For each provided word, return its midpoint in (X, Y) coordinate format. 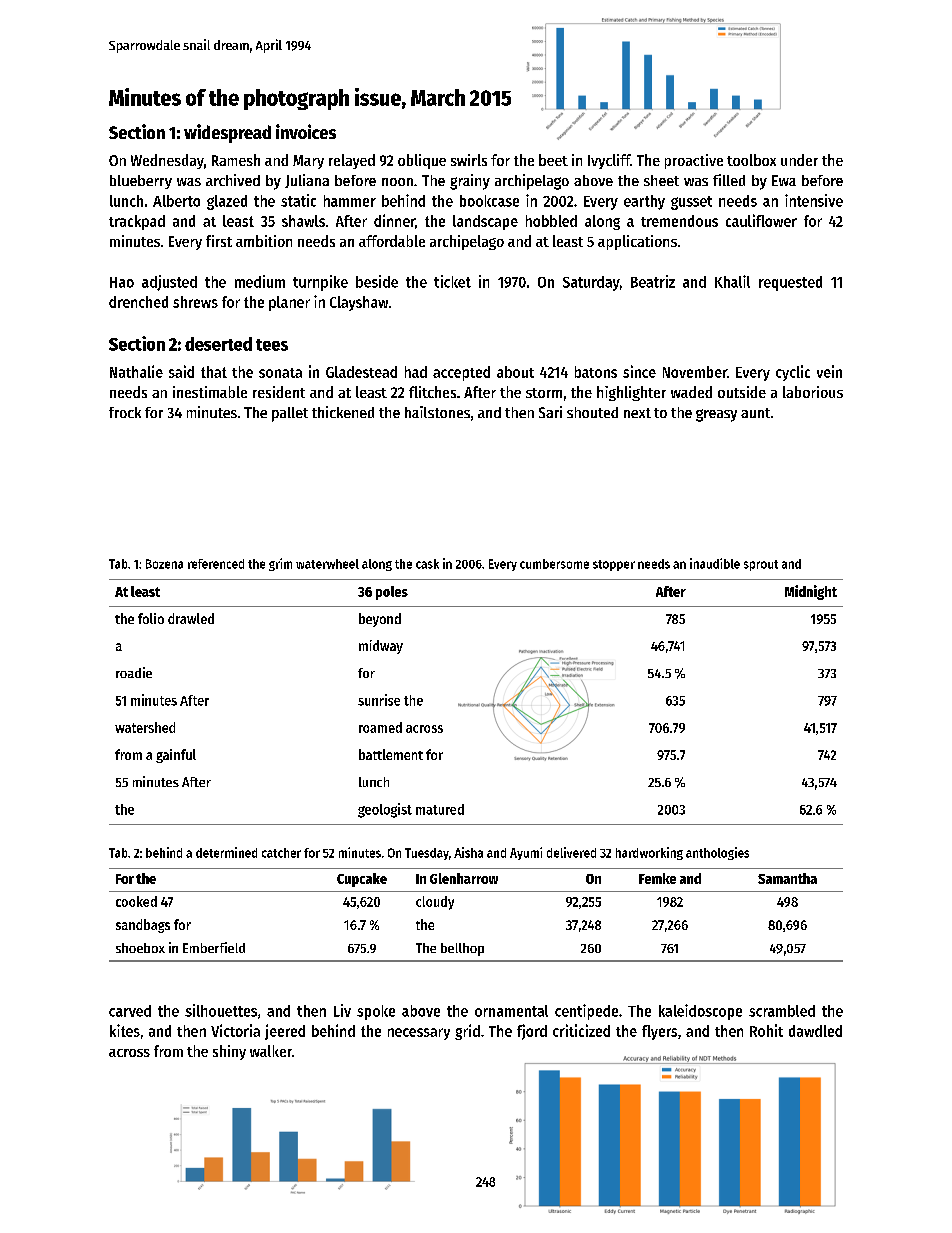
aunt (755, 413)
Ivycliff (609, 161)
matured (440, 809)
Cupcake (362, 880)
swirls (469, 160)
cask (427, 564)
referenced (216, 564)
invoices (306, 131)
